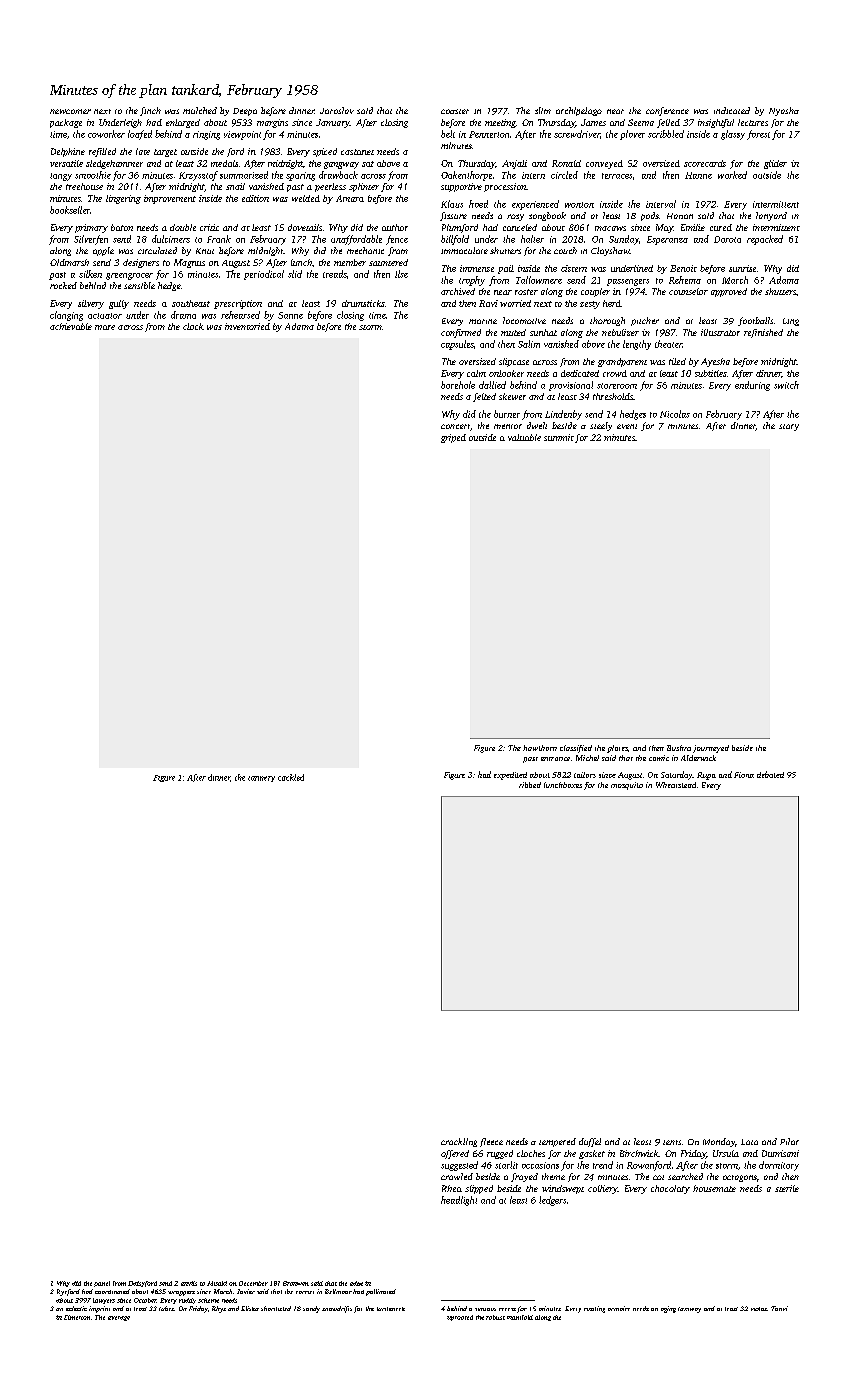 This page has height=1400, width=849. I want to click on tannery, so click(261, 779).
